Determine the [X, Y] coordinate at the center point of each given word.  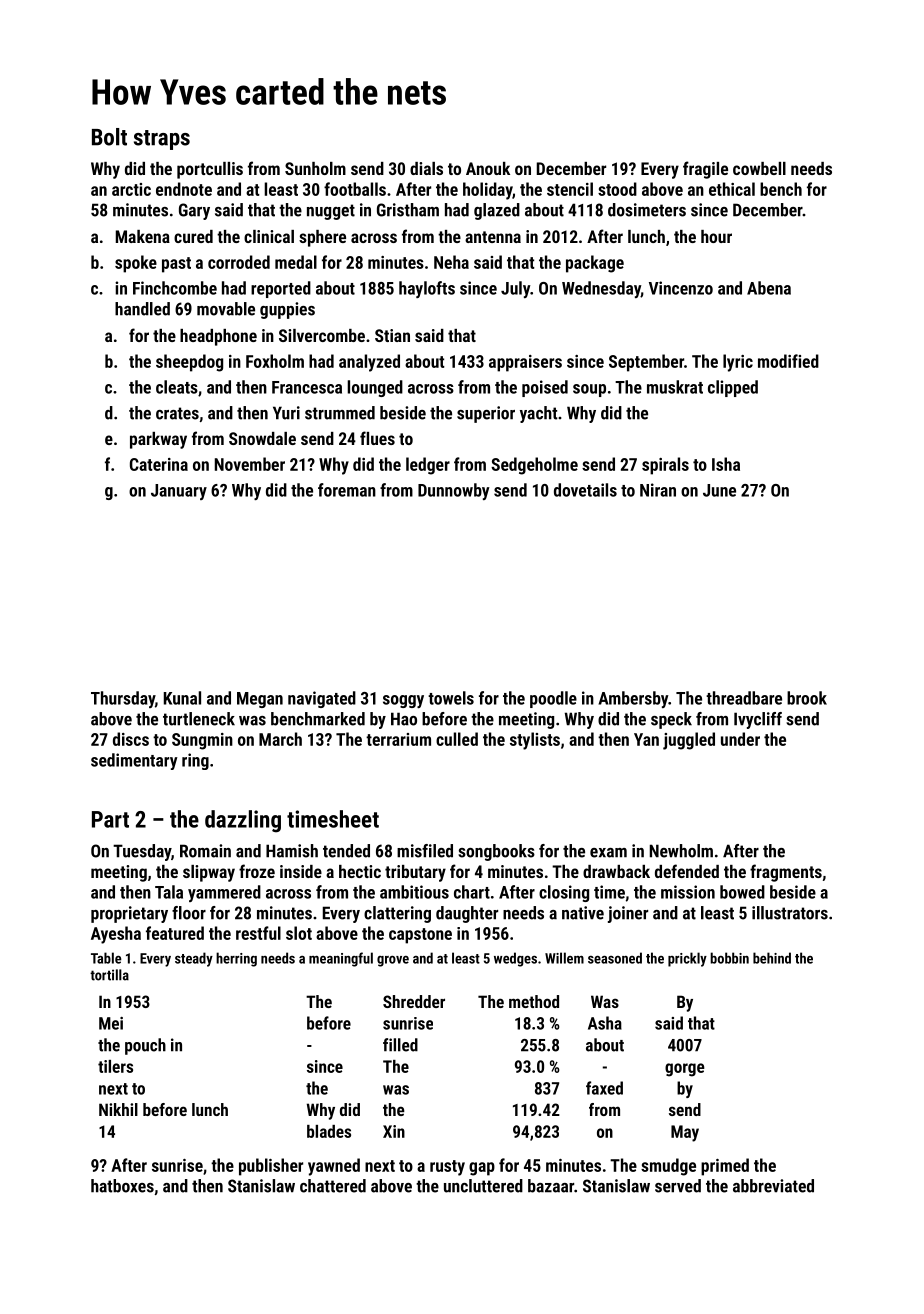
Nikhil [118, 1109]
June [719, 490]
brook [807, 698]
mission [688, 892]
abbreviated [773, 1186]
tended [346, 851]
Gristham [408, 210]
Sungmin [202, 741]
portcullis [210, 170]
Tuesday [142, 852]
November [250, 464]
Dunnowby [454, 491]
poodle [553, 699]
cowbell [759, 168]
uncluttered [483, 1186]
